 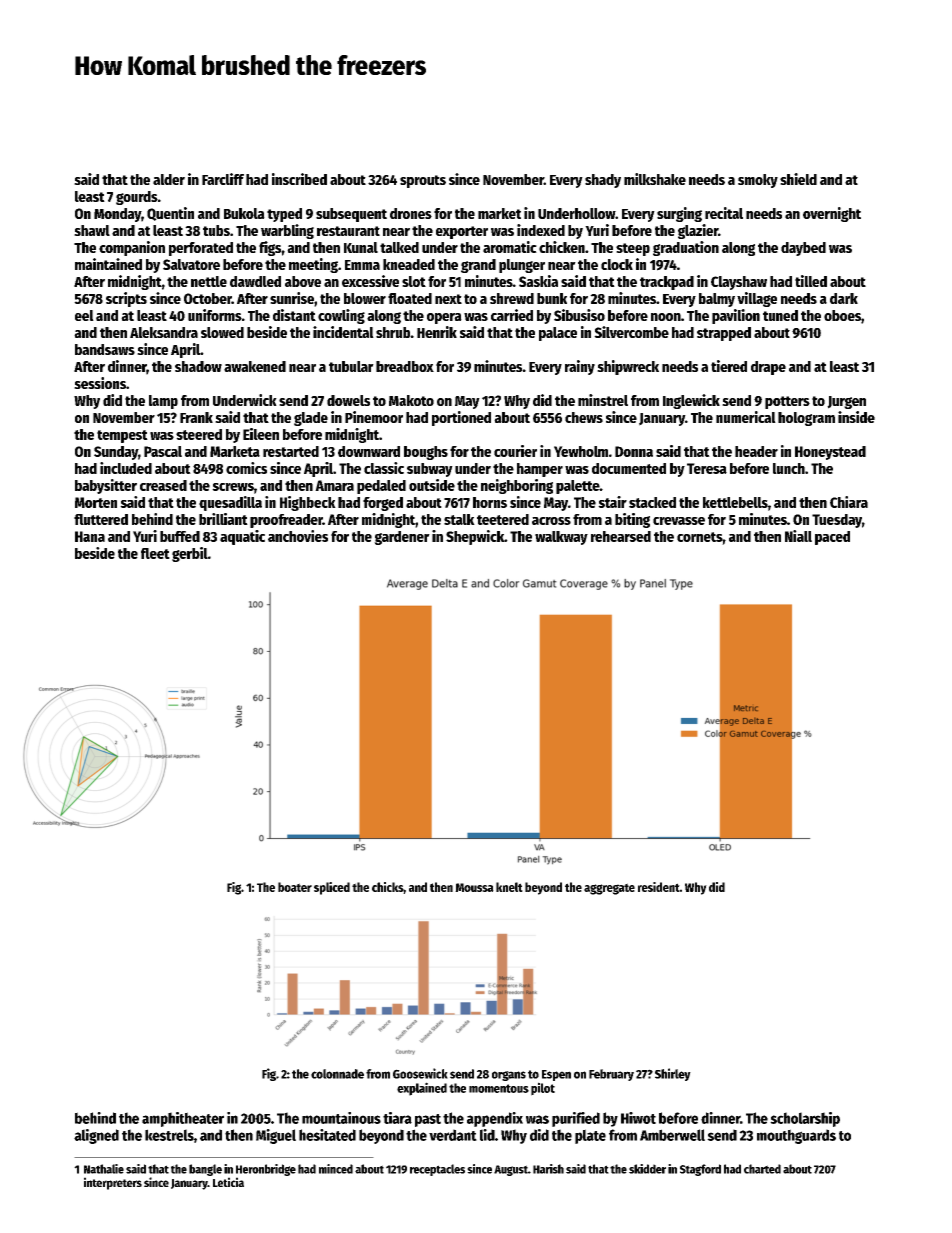 What do you see at coordinates (387, 887) in the screenshot?
I see `chicks` at bounding box center [387, 887].
